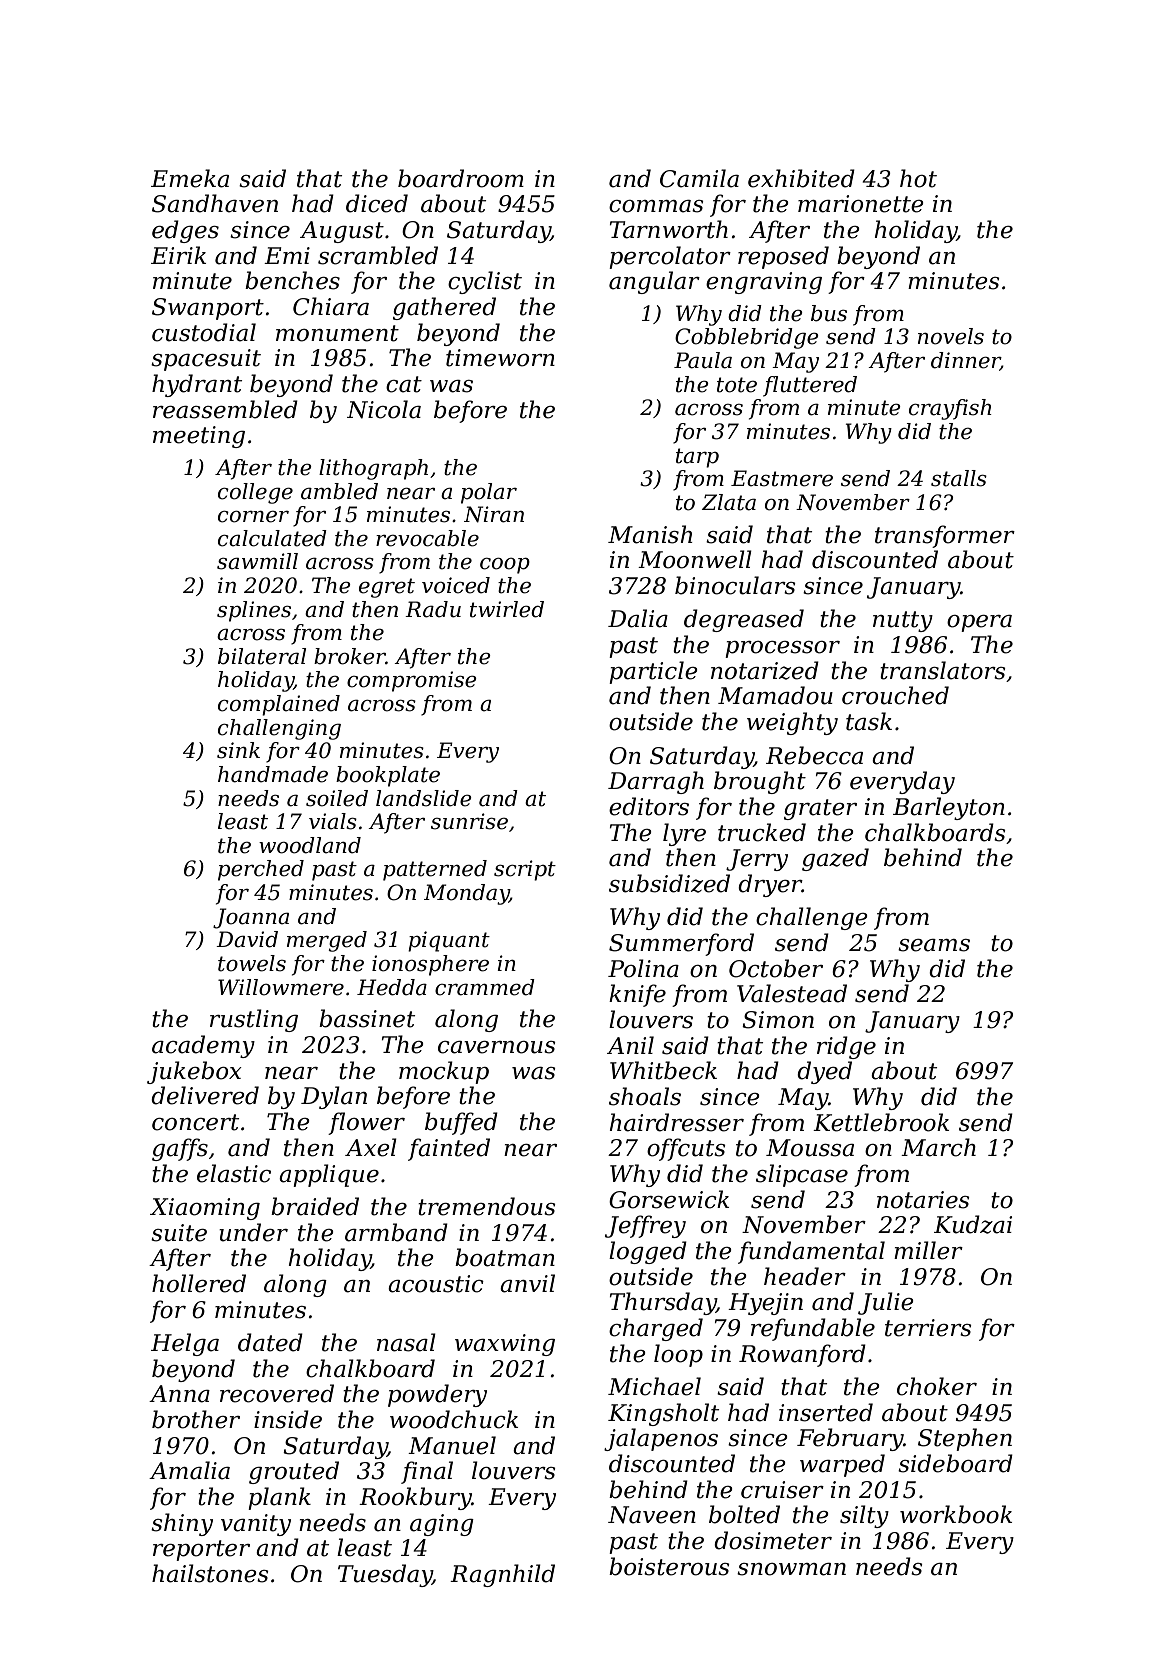  Describe the element at coordinates (652, 1515) in the screenshot. I see `Naveen` at that location.
